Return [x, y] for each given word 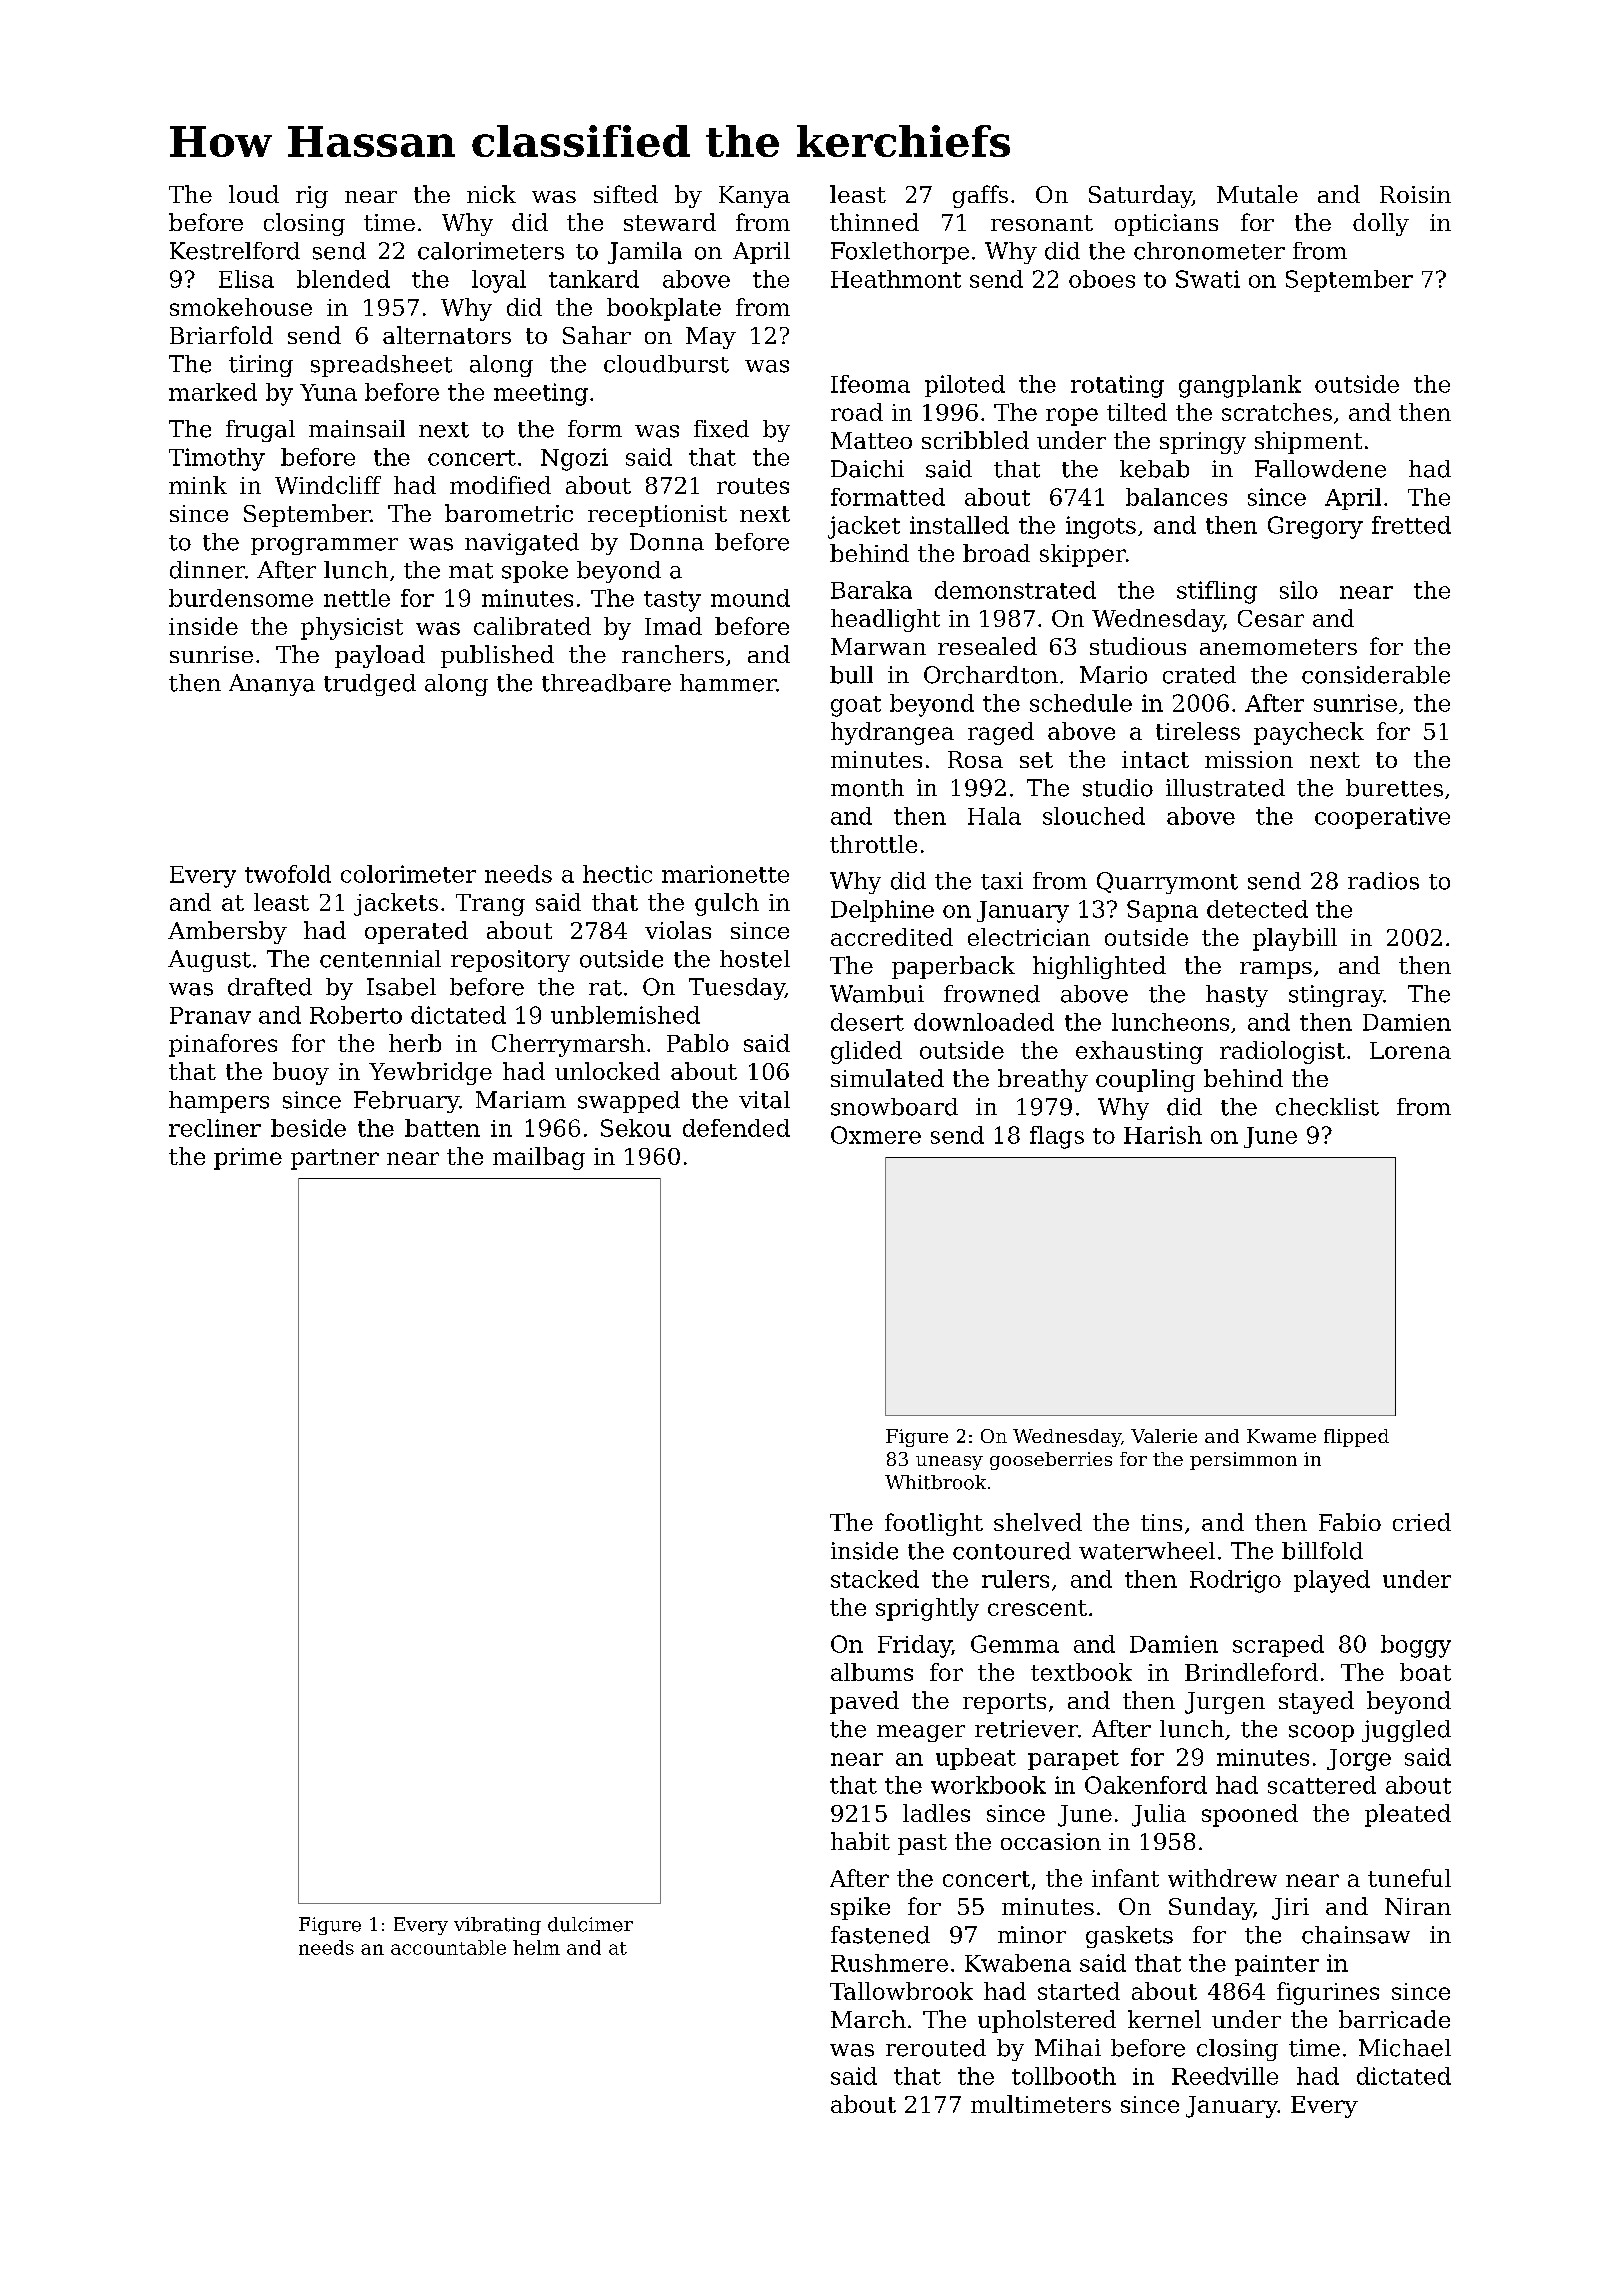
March [868, 2019]
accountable [448, 1947]
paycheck [1309, 733]
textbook [1081, 1672]
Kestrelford [235, 251]
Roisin [1415, 194]
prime [248, 1159]
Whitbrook [935, 1482]
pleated [1408, 1815]
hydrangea [892, 733]
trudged [370, 685]
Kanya [754, 197]
